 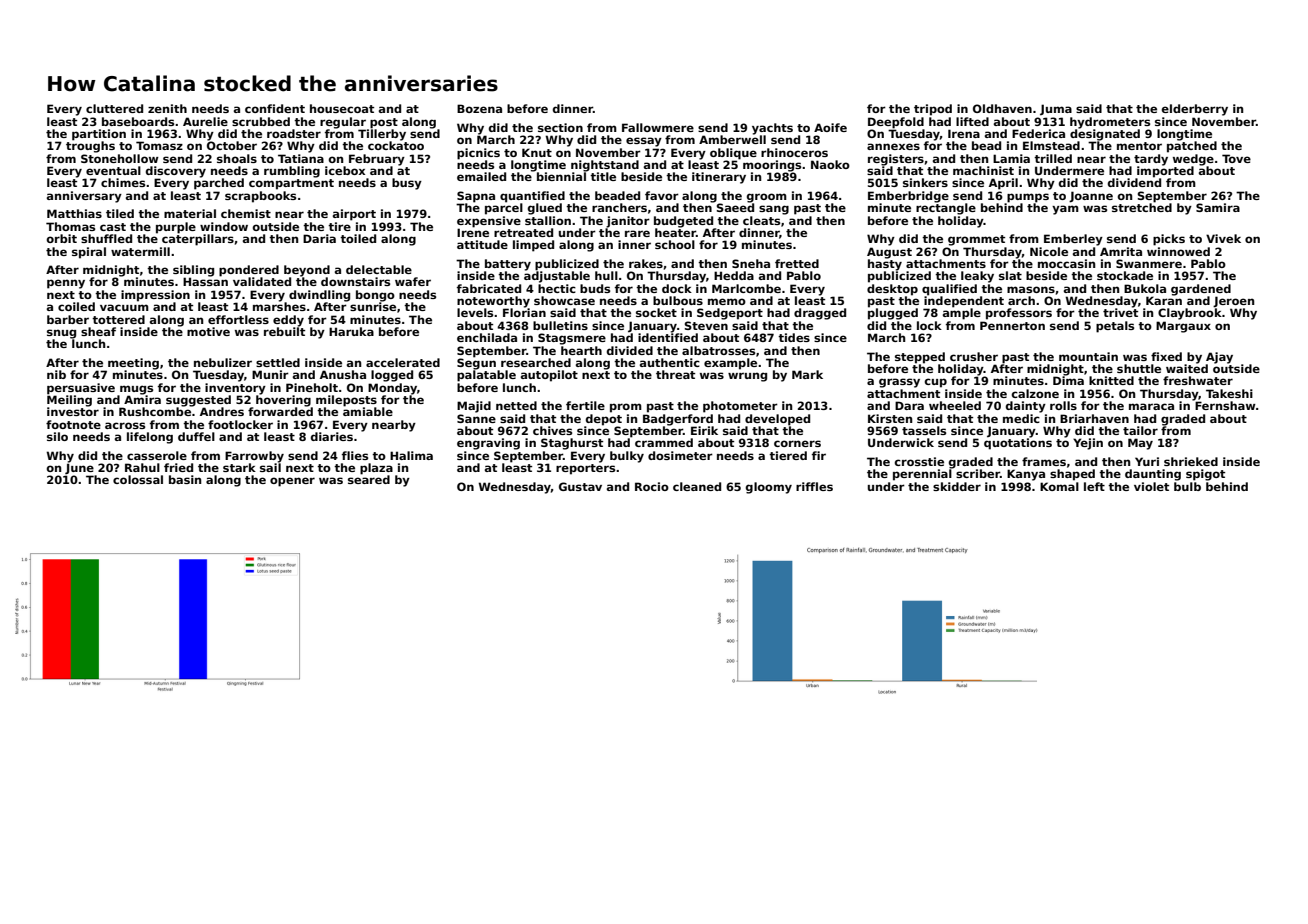 I want to click on medic, so click(x=1021, y=418).
